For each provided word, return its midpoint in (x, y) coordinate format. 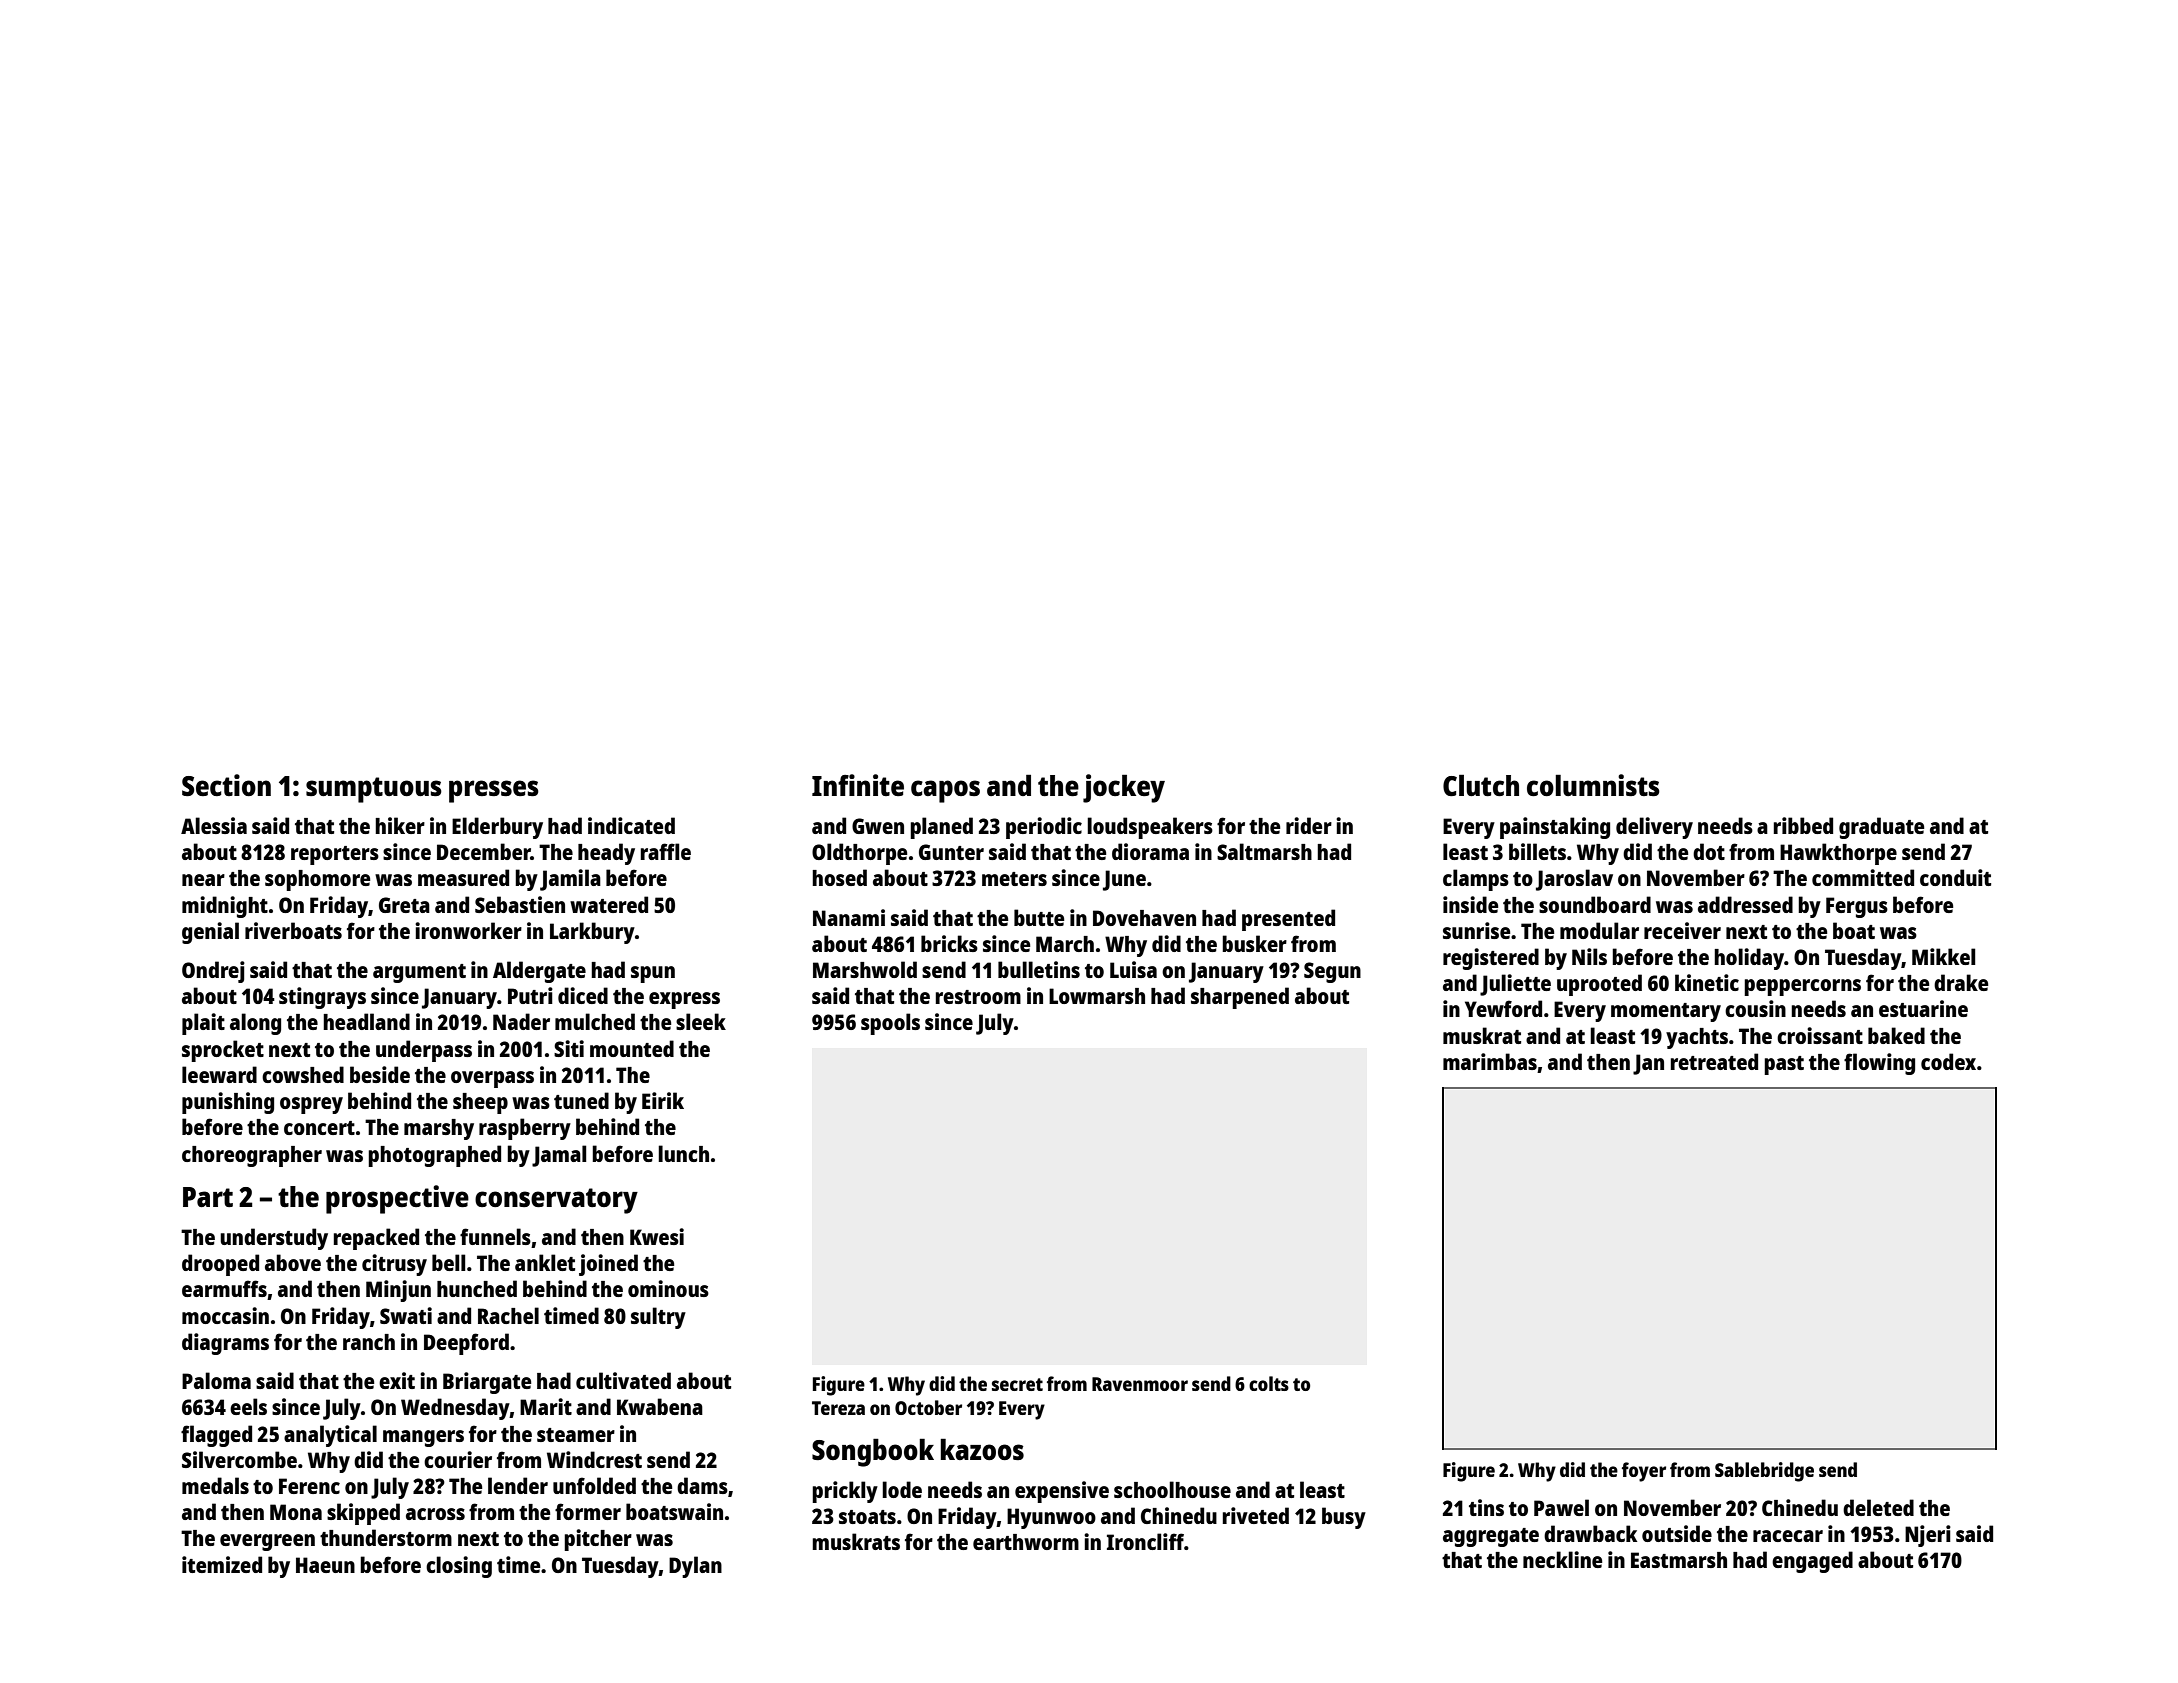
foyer (1644, 1472)
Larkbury (592, 933)
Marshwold (865, 969)
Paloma (216, 1380)
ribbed (1803, 825)
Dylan (695, 1567)
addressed (1745, 904)
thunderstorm (386, 1537)
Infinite (858, 785)
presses (494, 791)
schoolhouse (1172, 1489)
